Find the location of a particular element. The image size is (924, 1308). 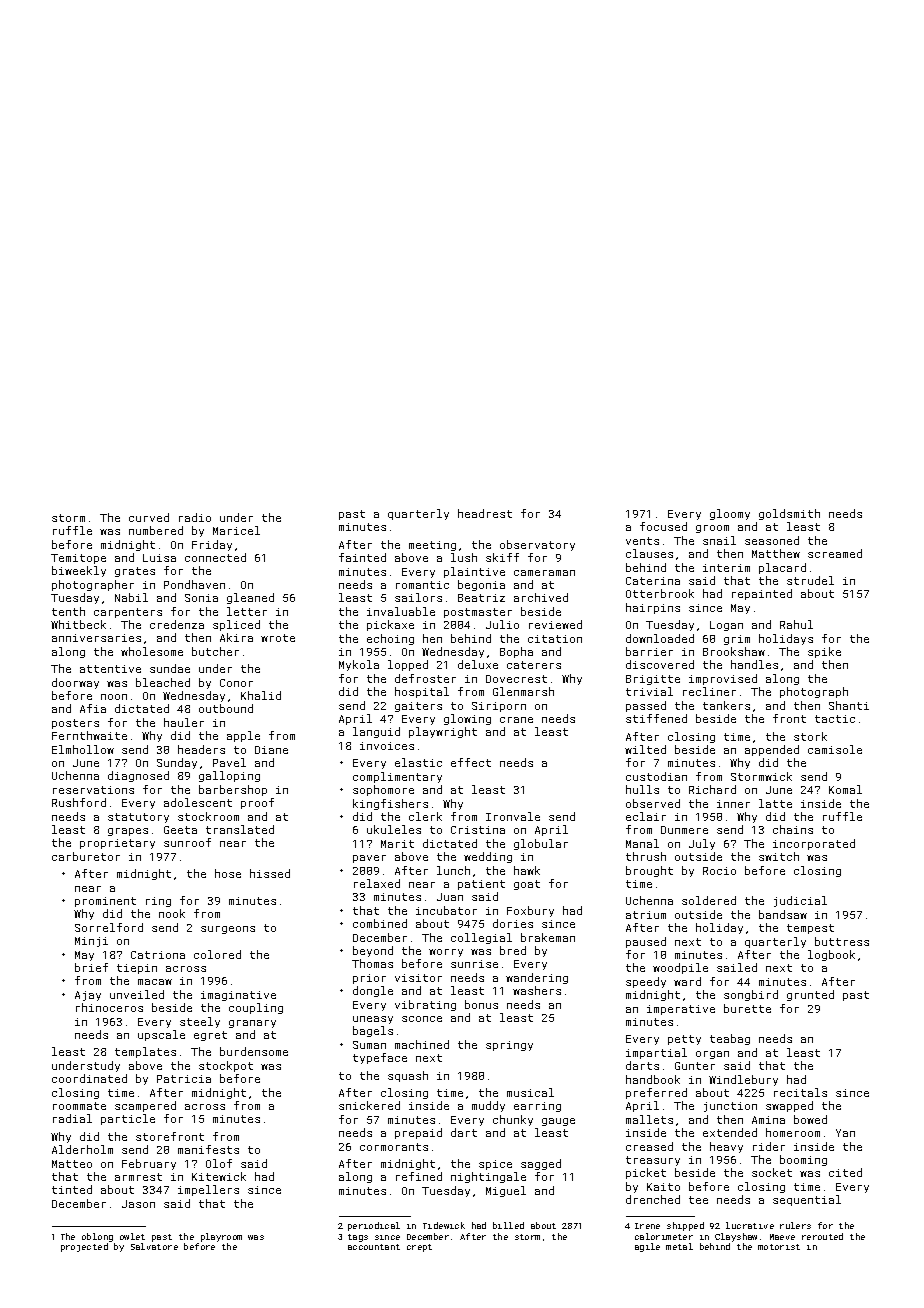

coordinated is located at coordinates (89, 1078).
